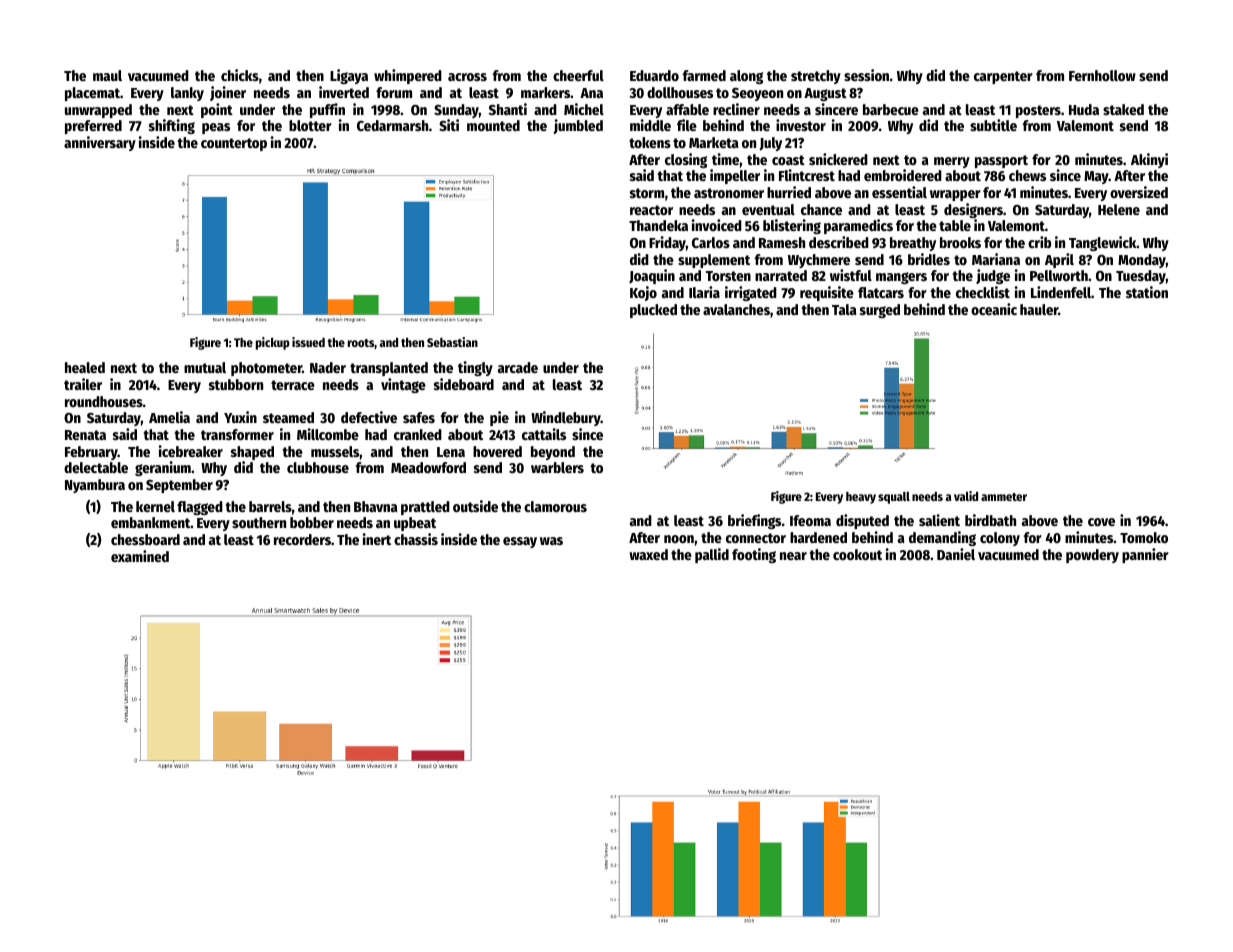  Describe the element at coordinates (861, 498) in the document. I see `heavy` at that location.
